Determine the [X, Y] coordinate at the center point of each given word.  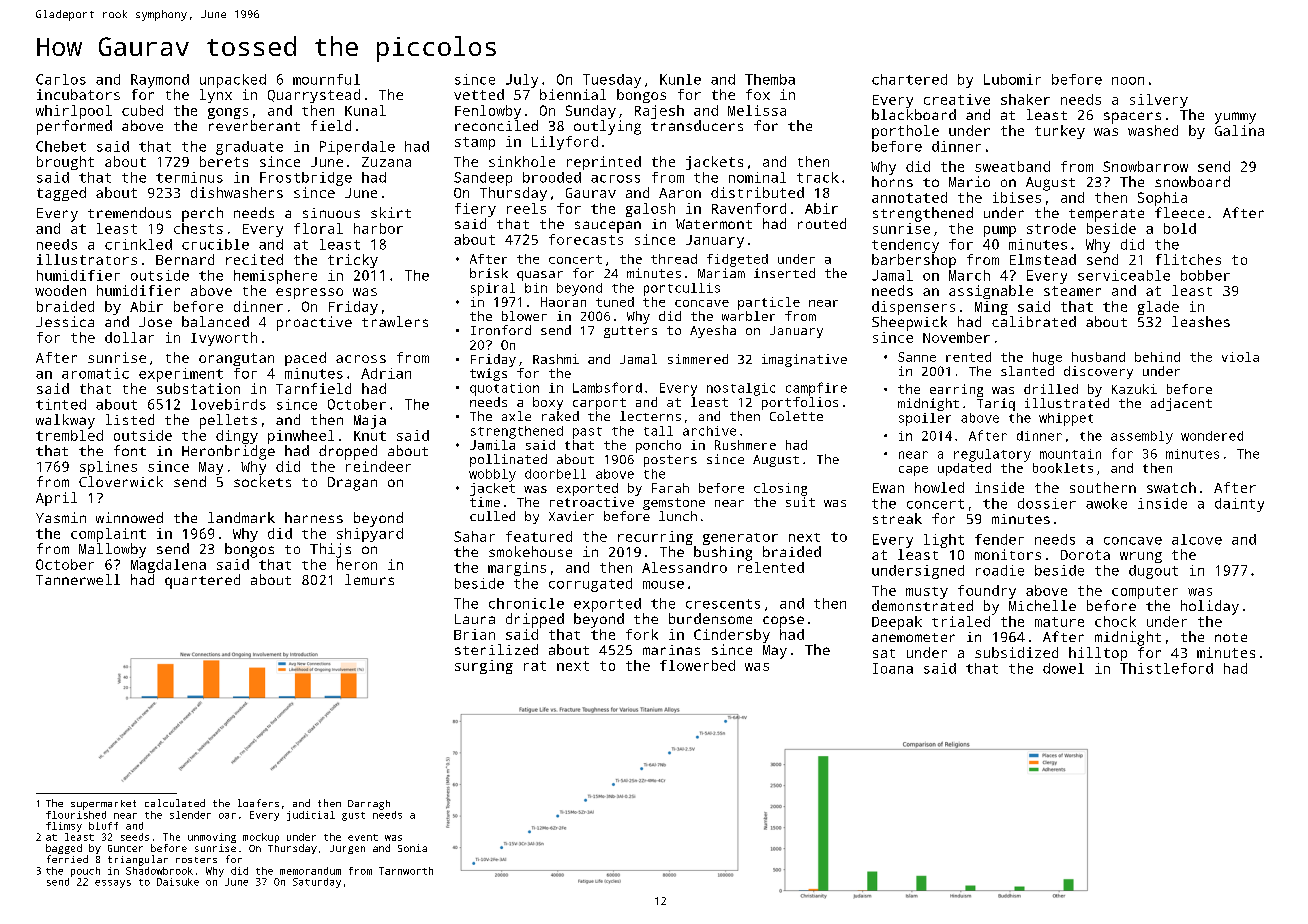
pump [1000, 231]
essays [113, 884]
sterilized [496, 649]
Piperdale [357, 148]
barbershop [914, 261]
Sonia [412, 848]
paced [305, 359]
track [818, 177]
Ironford [501, 330]
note [1231, 637]
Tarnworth [406, 871]
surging [484, 667]
